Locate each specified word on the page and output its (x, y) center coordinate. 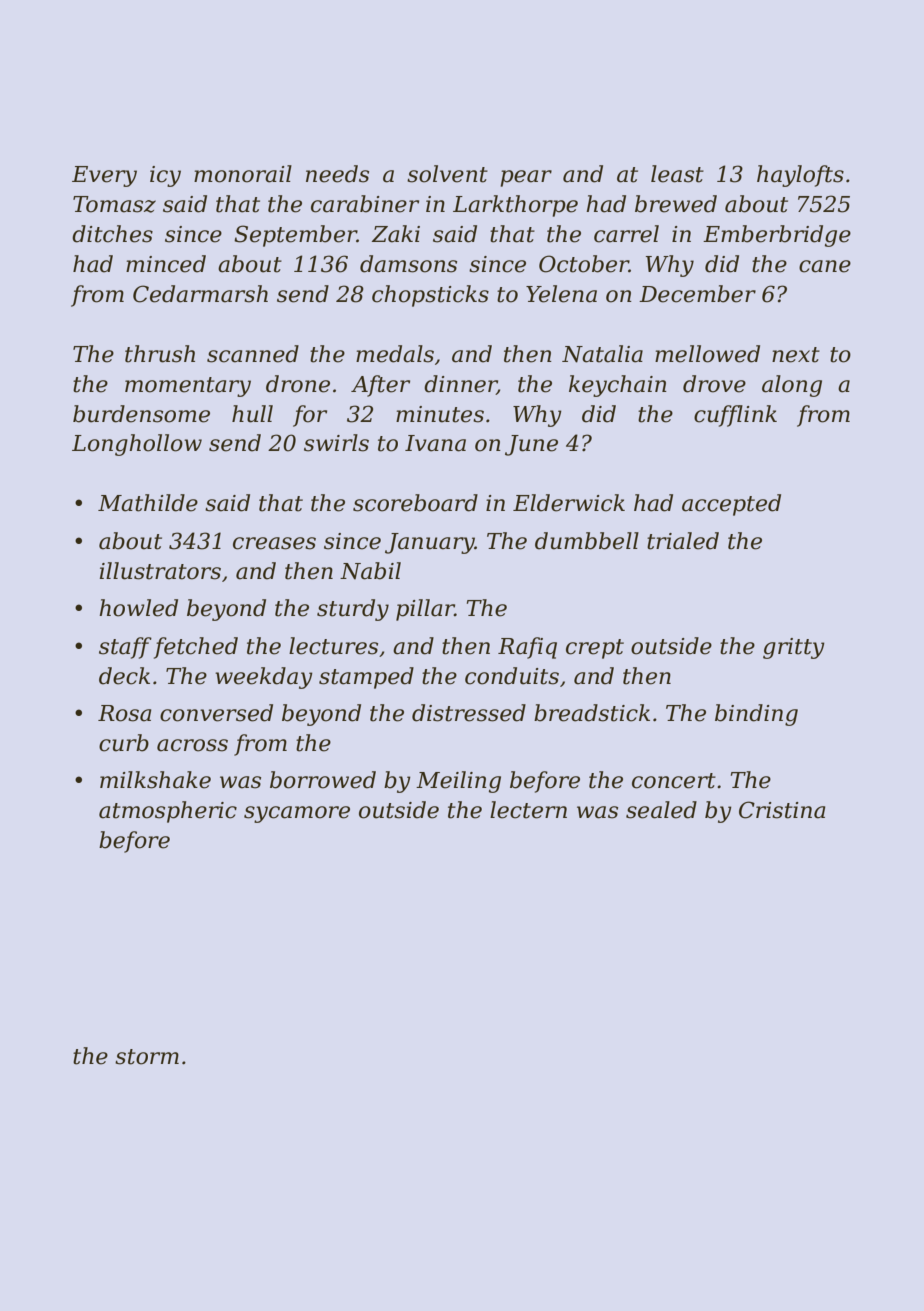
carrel (626, 234)
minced (166, 264)
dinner (460, 384)
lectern (528, 810)
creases (274, 543)
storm (147, 1057)
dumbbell (587, 541)
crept (595, 649)
